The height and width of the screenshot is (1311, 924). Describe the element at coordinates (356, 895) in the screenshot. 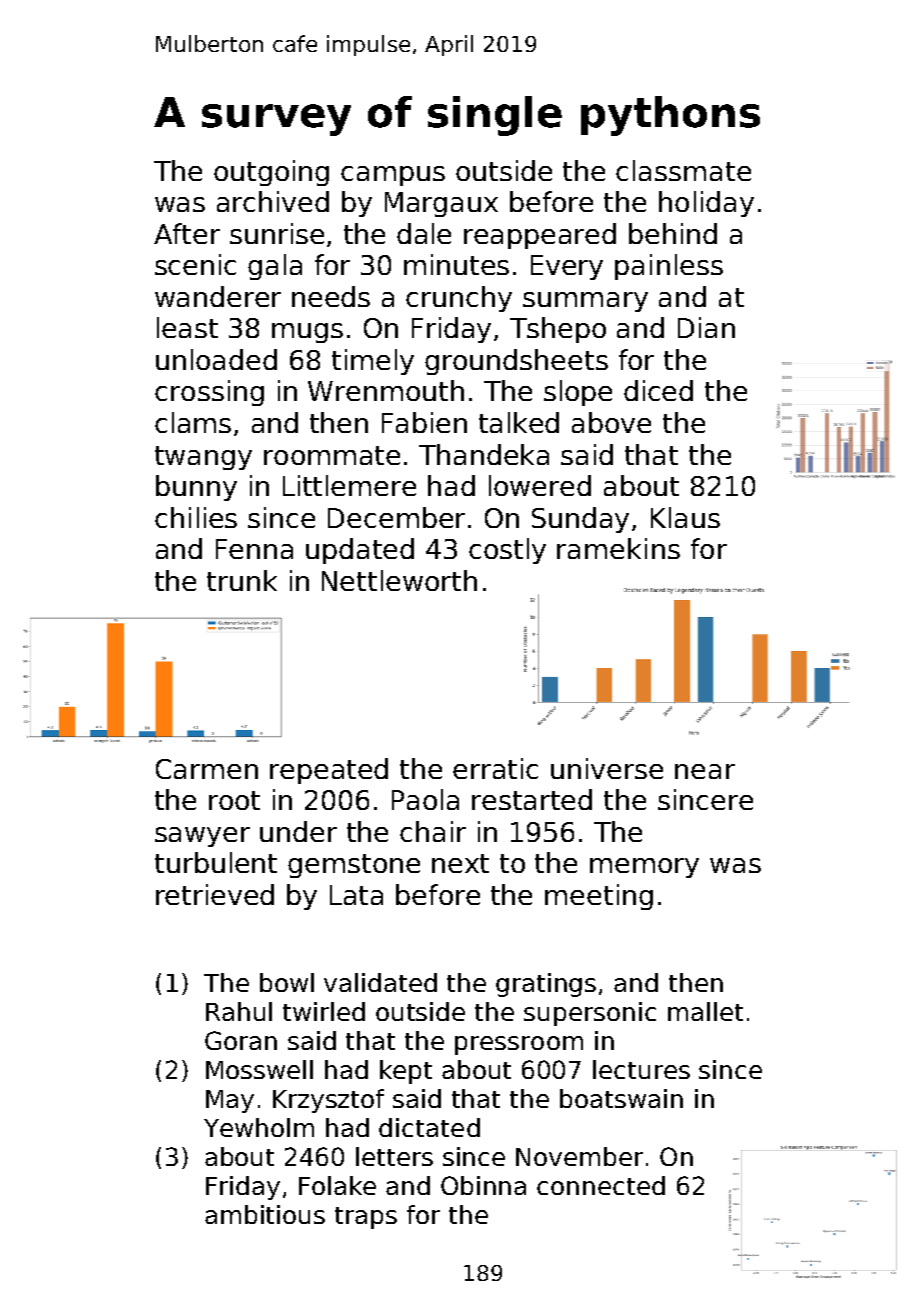

I see `Lata` at that location.
